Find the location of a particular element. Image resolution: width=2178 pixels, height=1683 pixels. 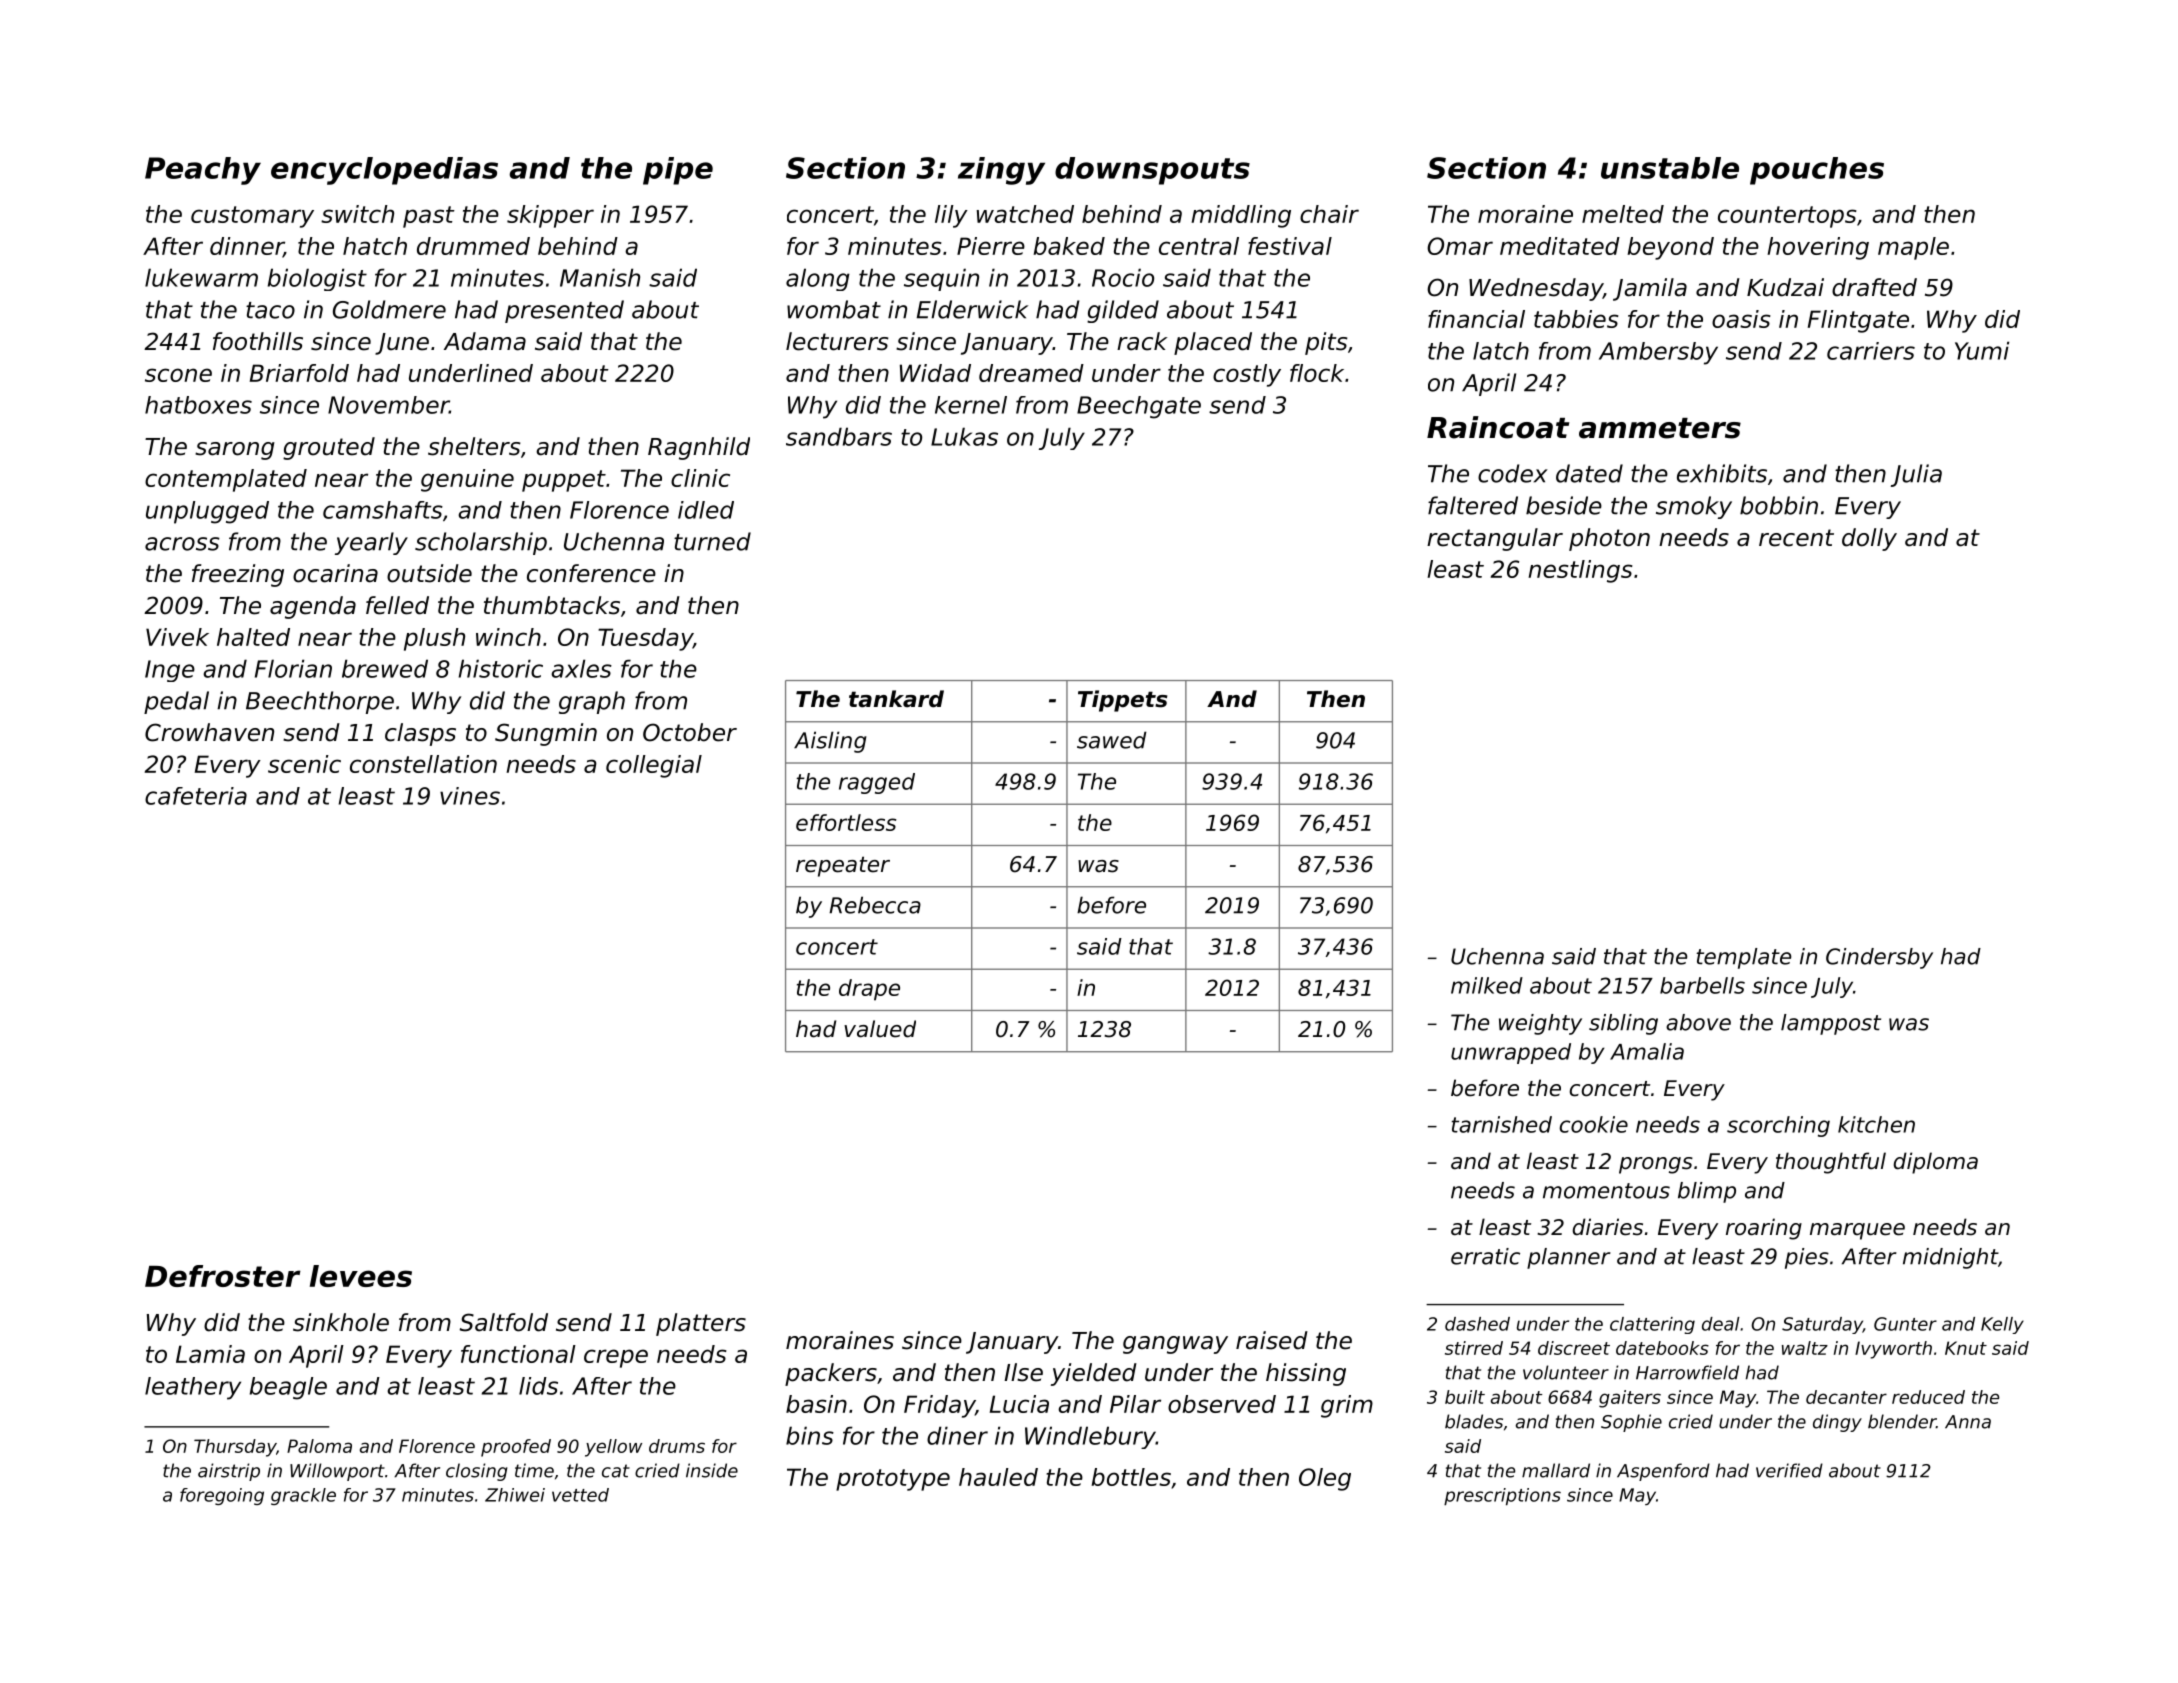

repeater is located at coordinates (843, 866).
